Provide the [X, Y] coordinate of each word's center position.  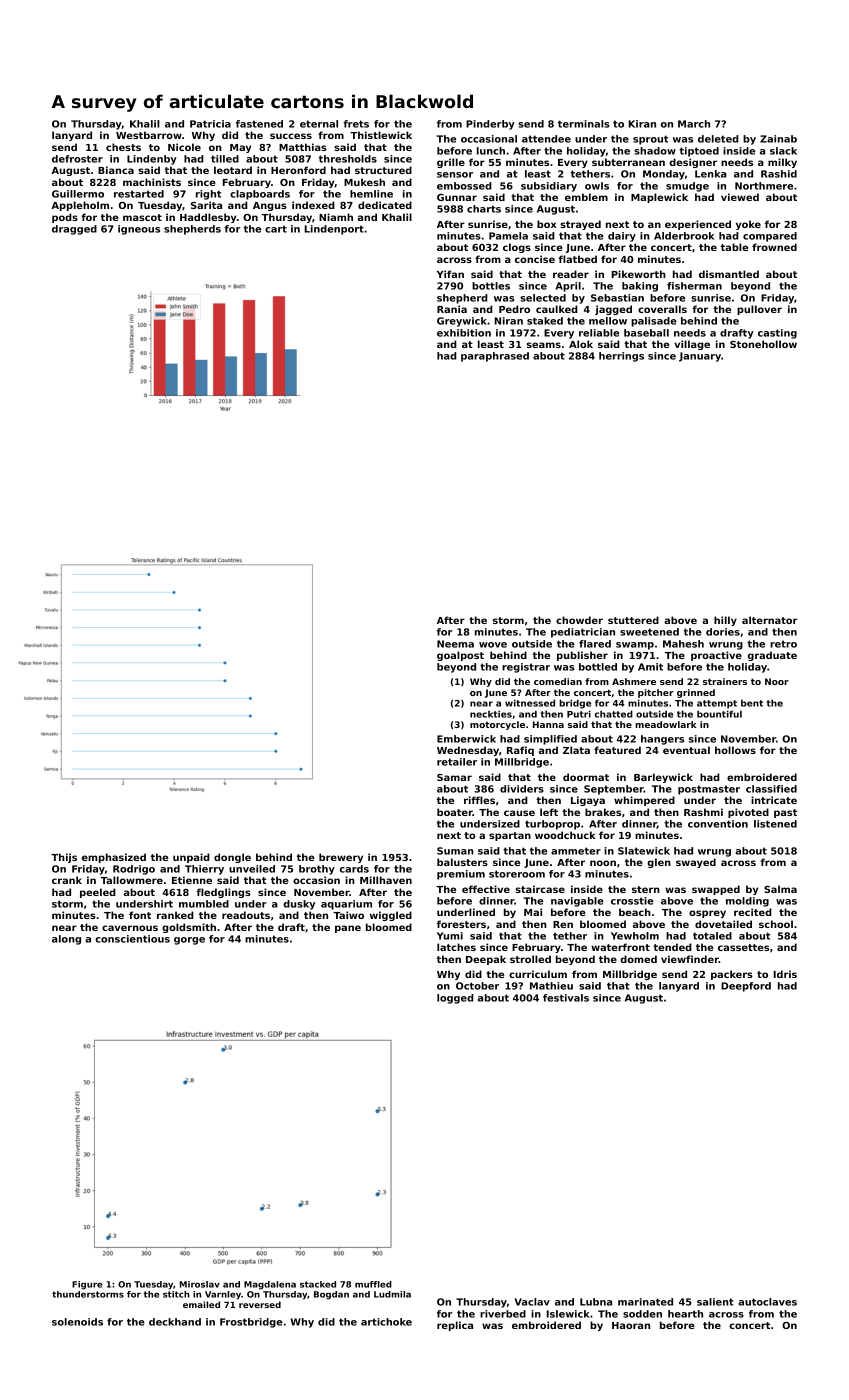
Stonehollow [763, 344]
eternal [319, 124]
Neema [455, 644]
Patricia [210, 124]
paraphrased [495, 357]
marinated [645, 1302]
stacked [318, 1284]
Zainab [778, 139]
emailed [201, 1304]
